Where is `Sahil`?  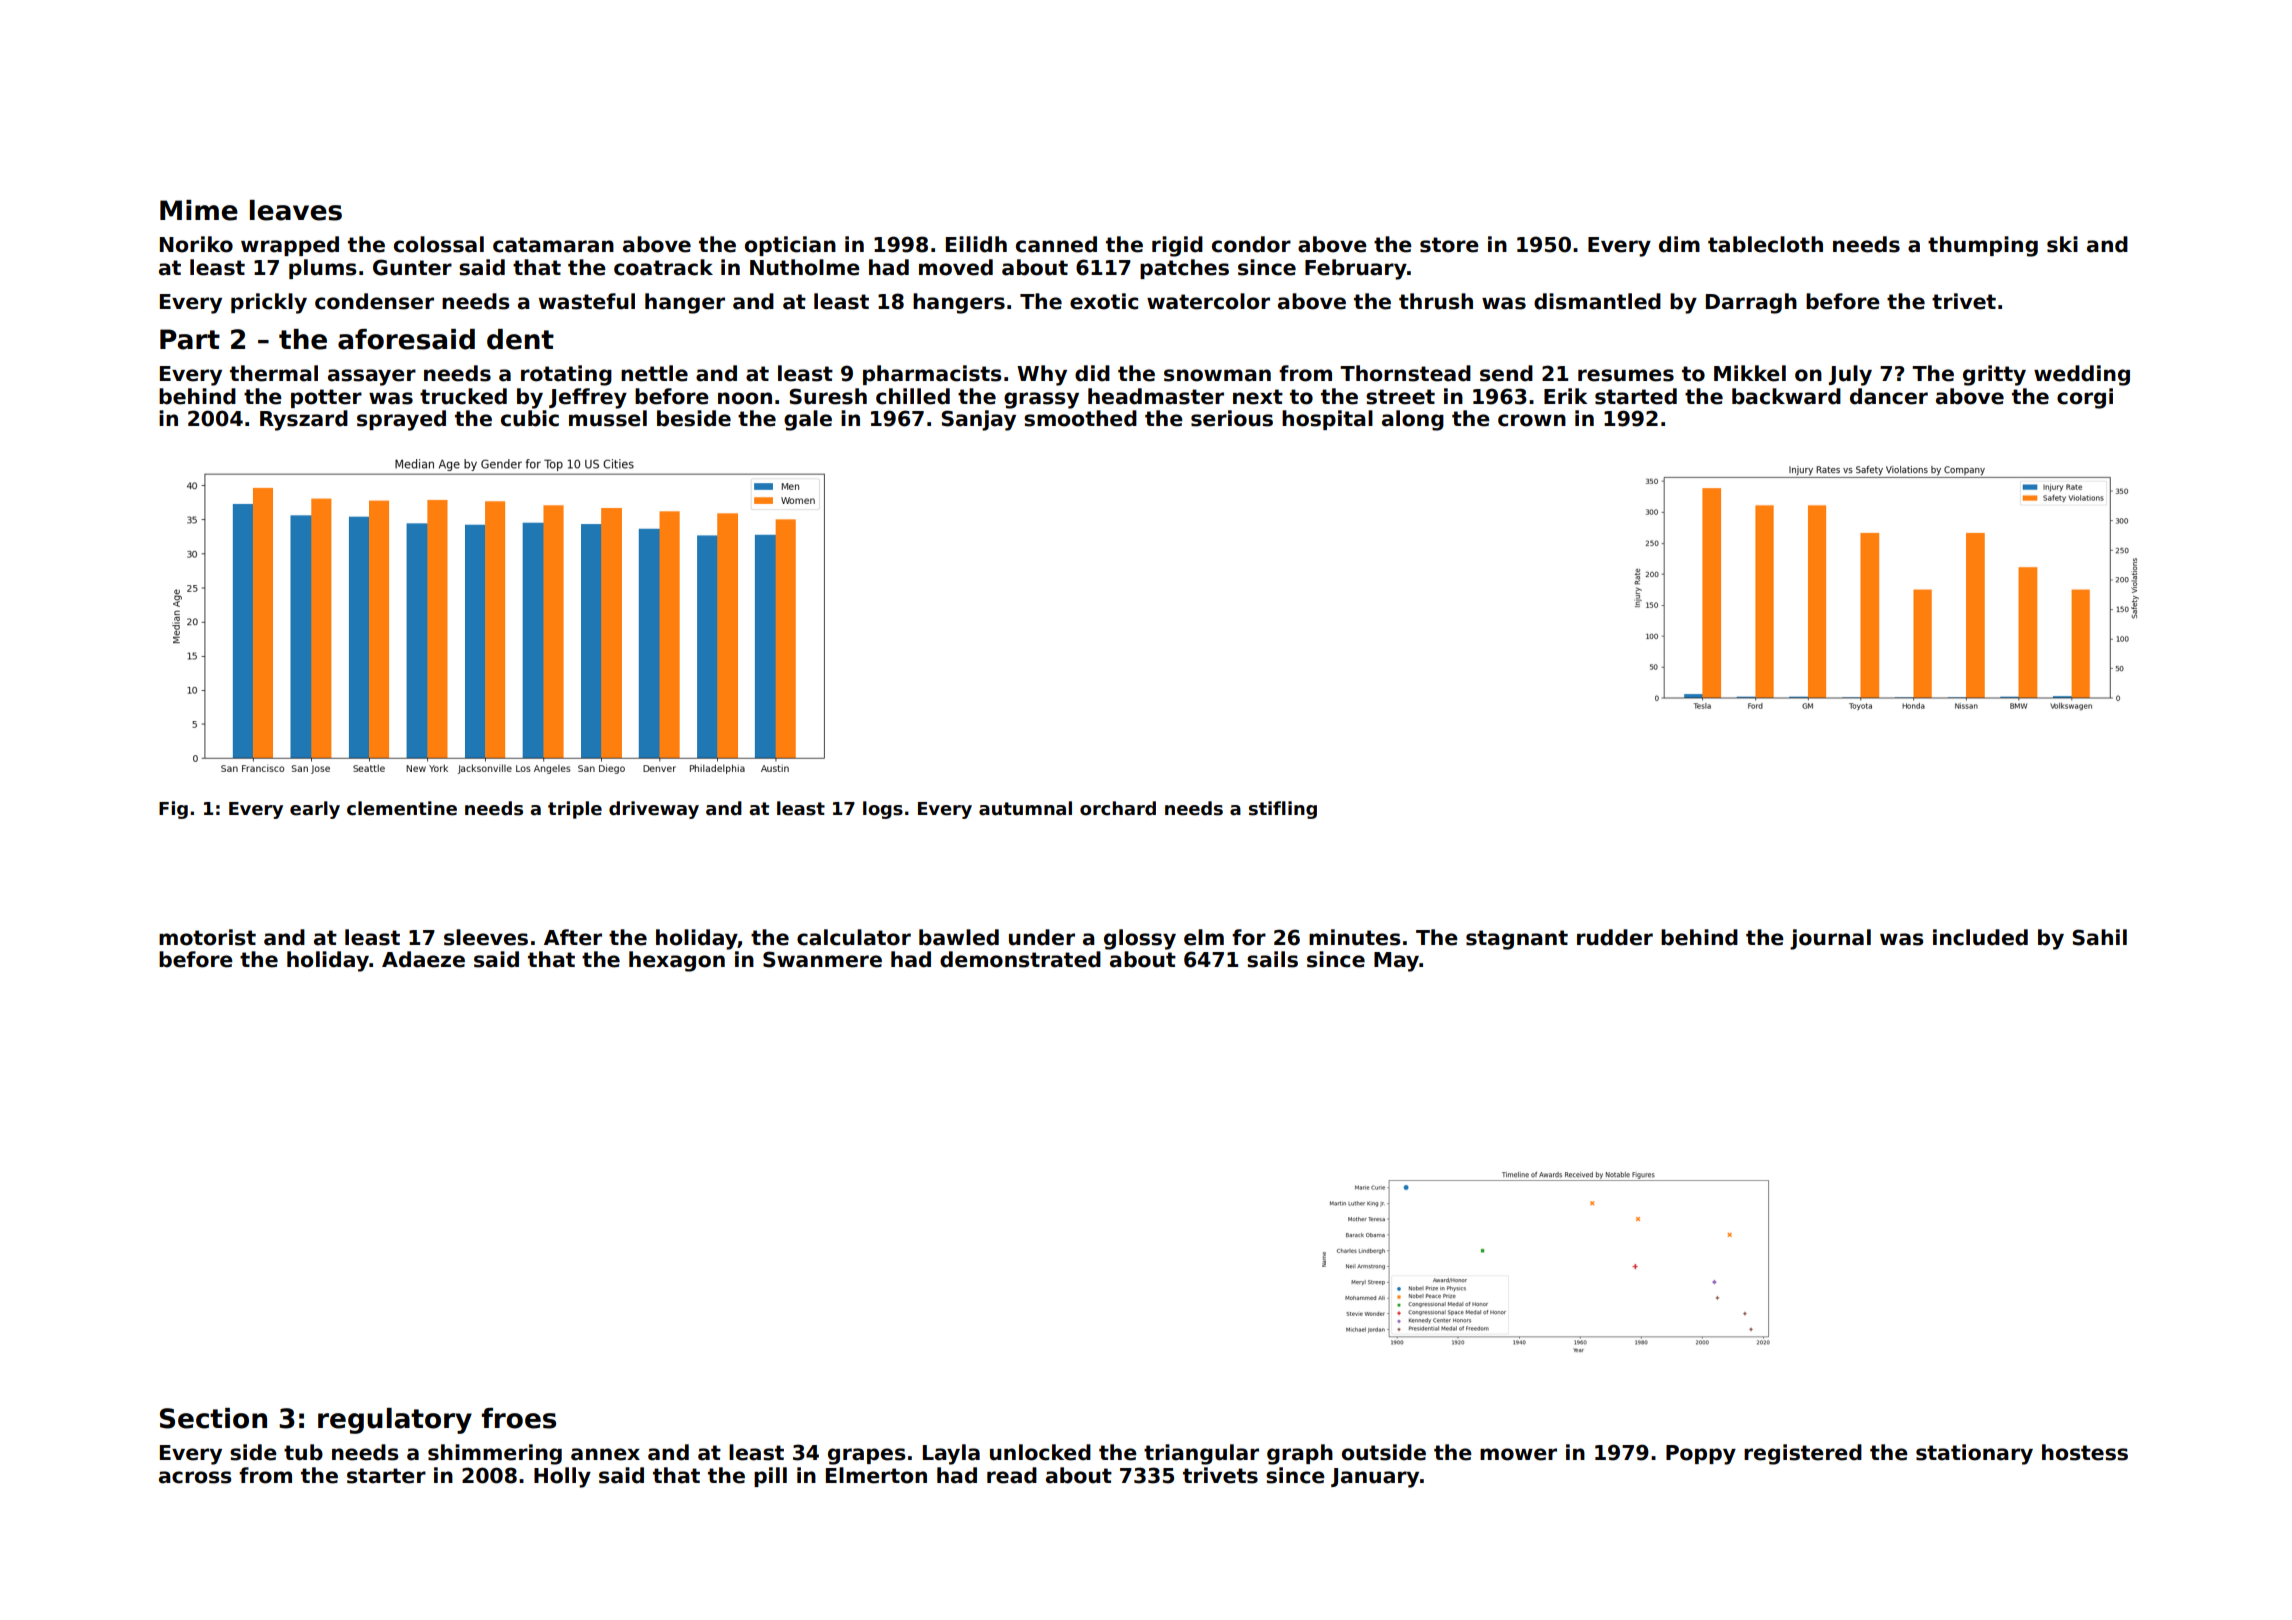 Sahil is located at coordinates (2099, 937).
